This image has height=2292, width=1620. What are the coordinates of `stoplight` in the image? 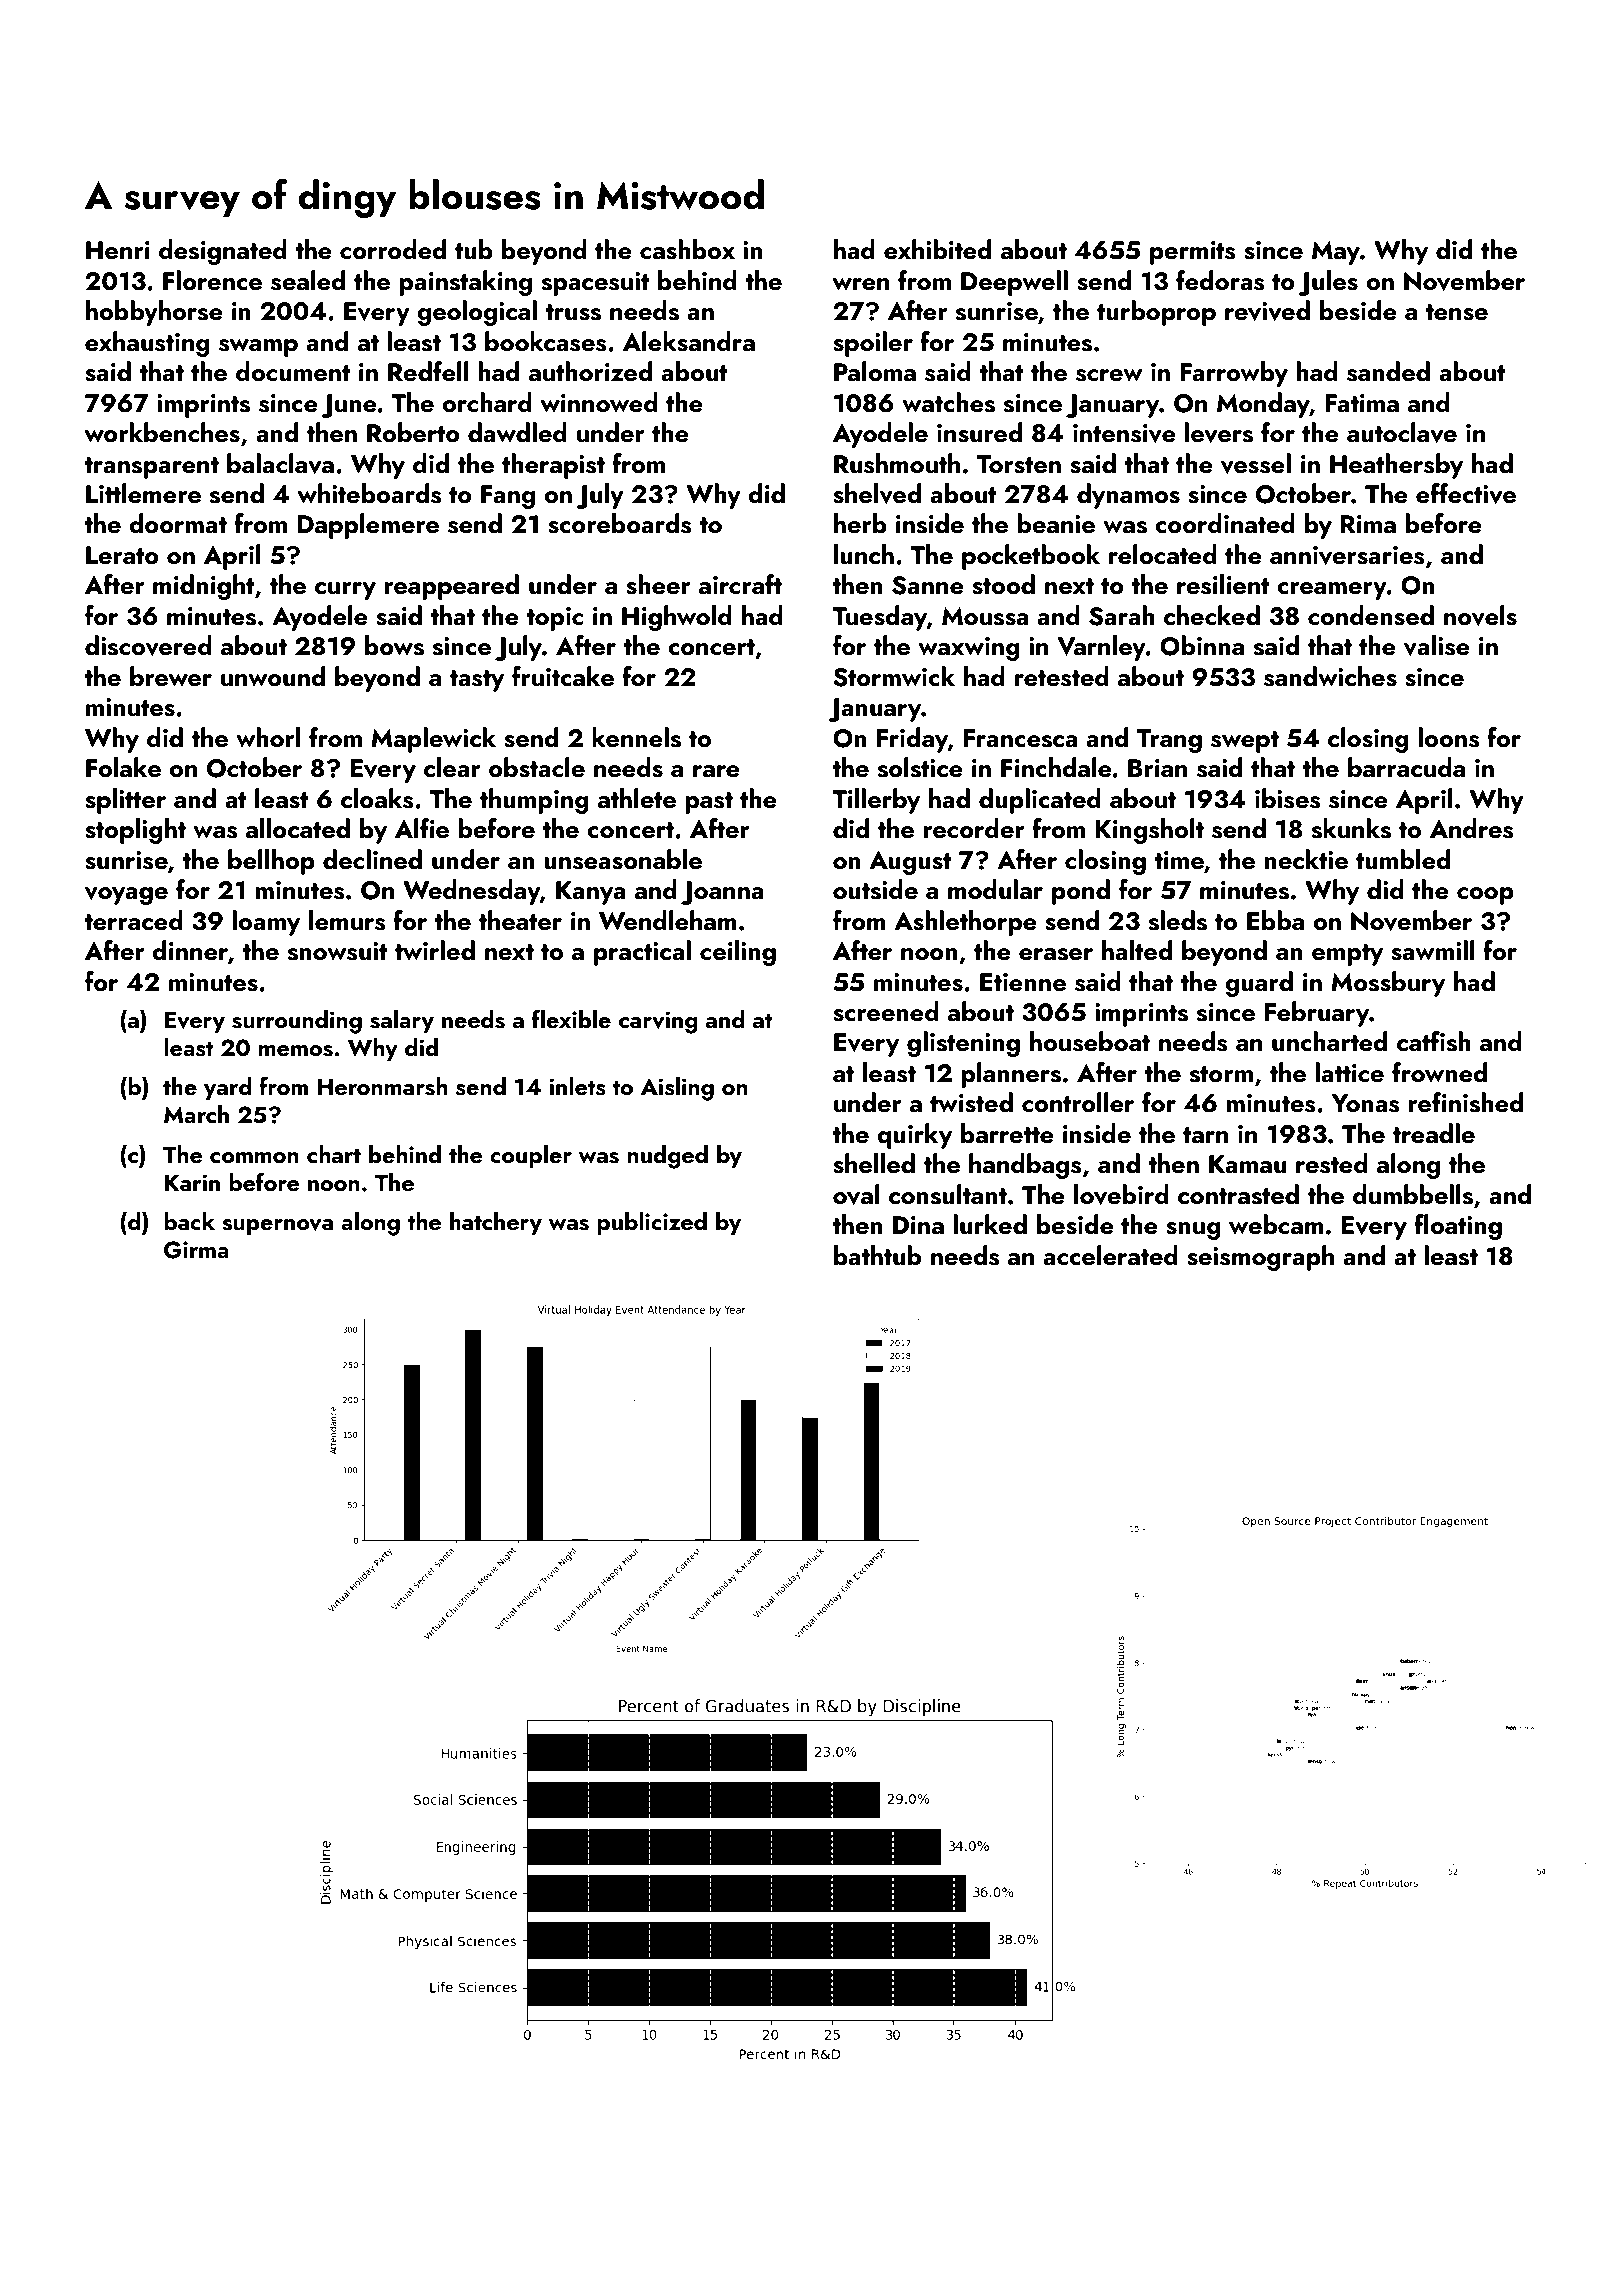 It's located at (135, 831).
